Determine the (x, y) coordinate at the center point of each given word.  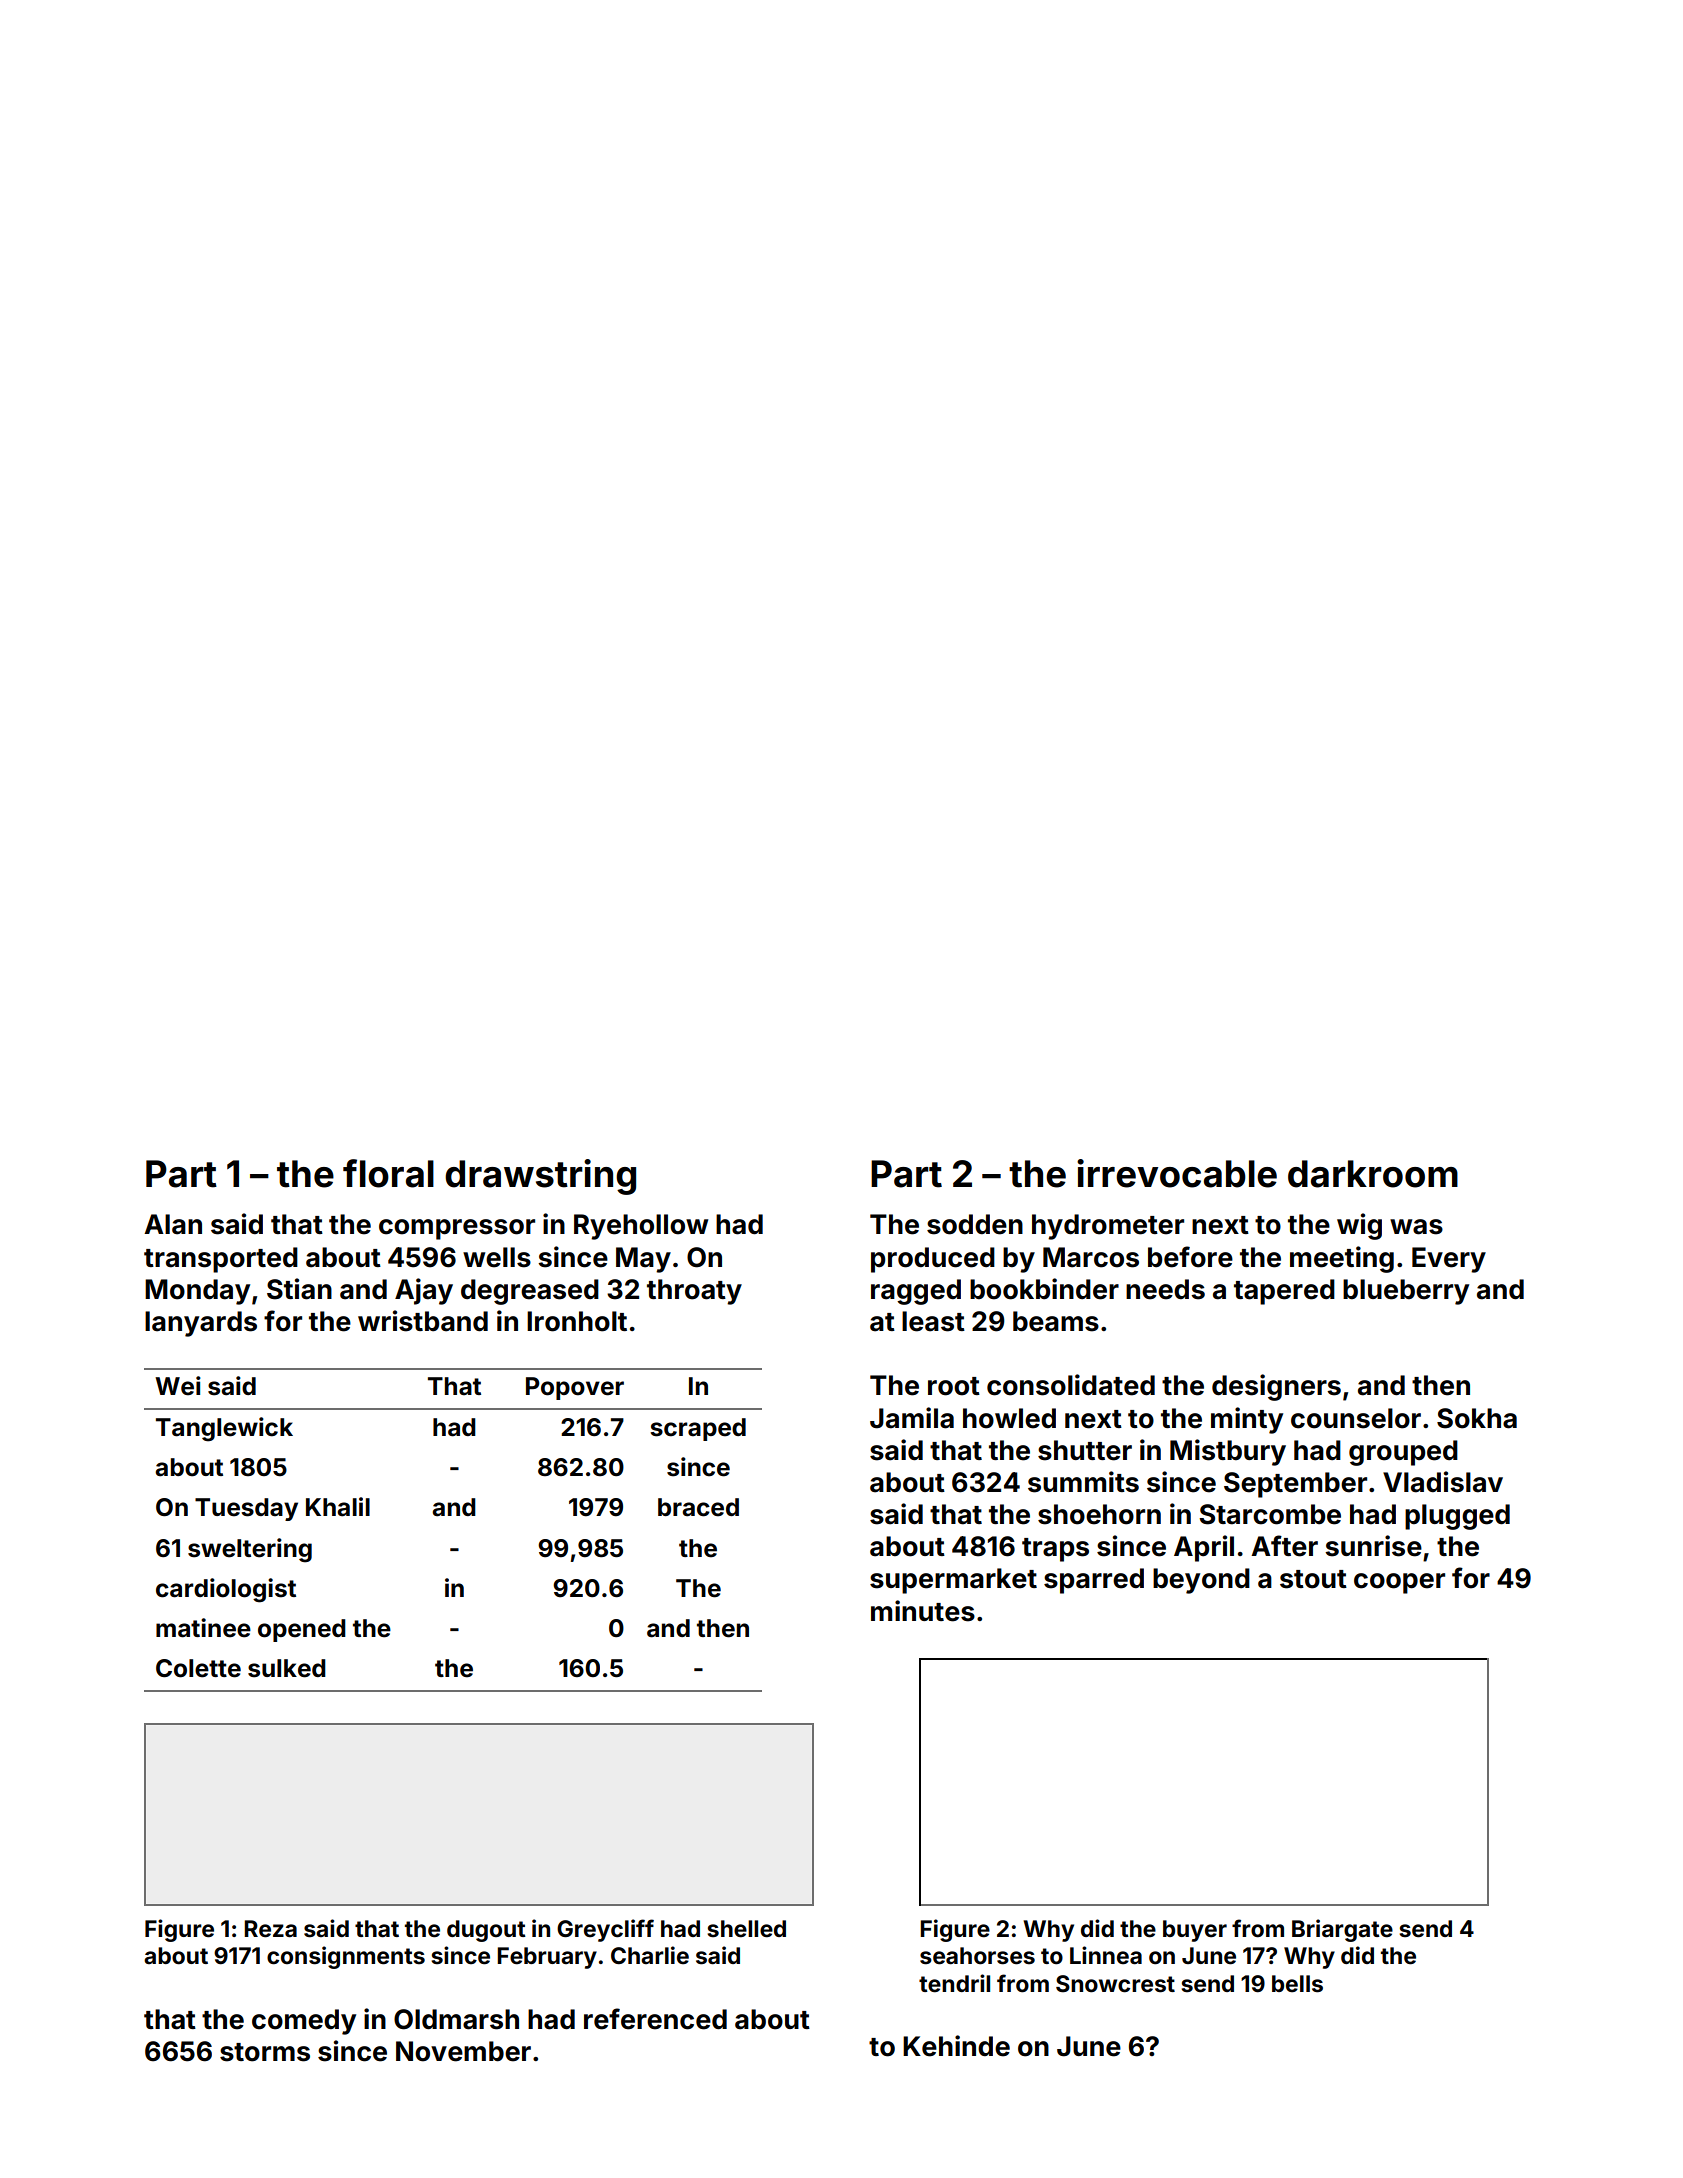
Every (1449, 1260)
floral (388, 1173)
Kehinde (956, 2046)
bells (1297, 1984)
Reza (270, 1929)
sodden (975, 1224)
